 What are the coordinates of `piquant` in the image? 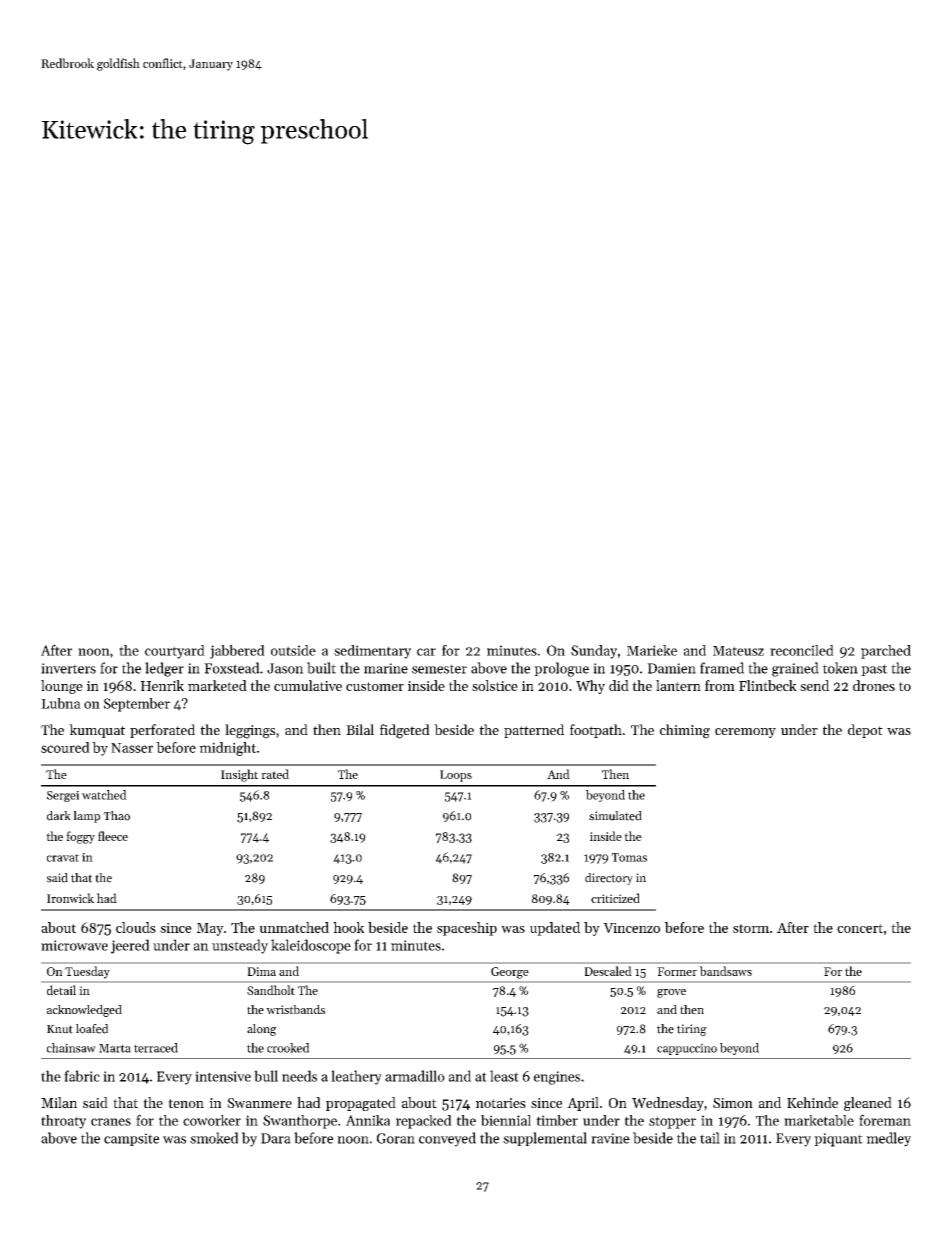 It's located at (838, 1140).
